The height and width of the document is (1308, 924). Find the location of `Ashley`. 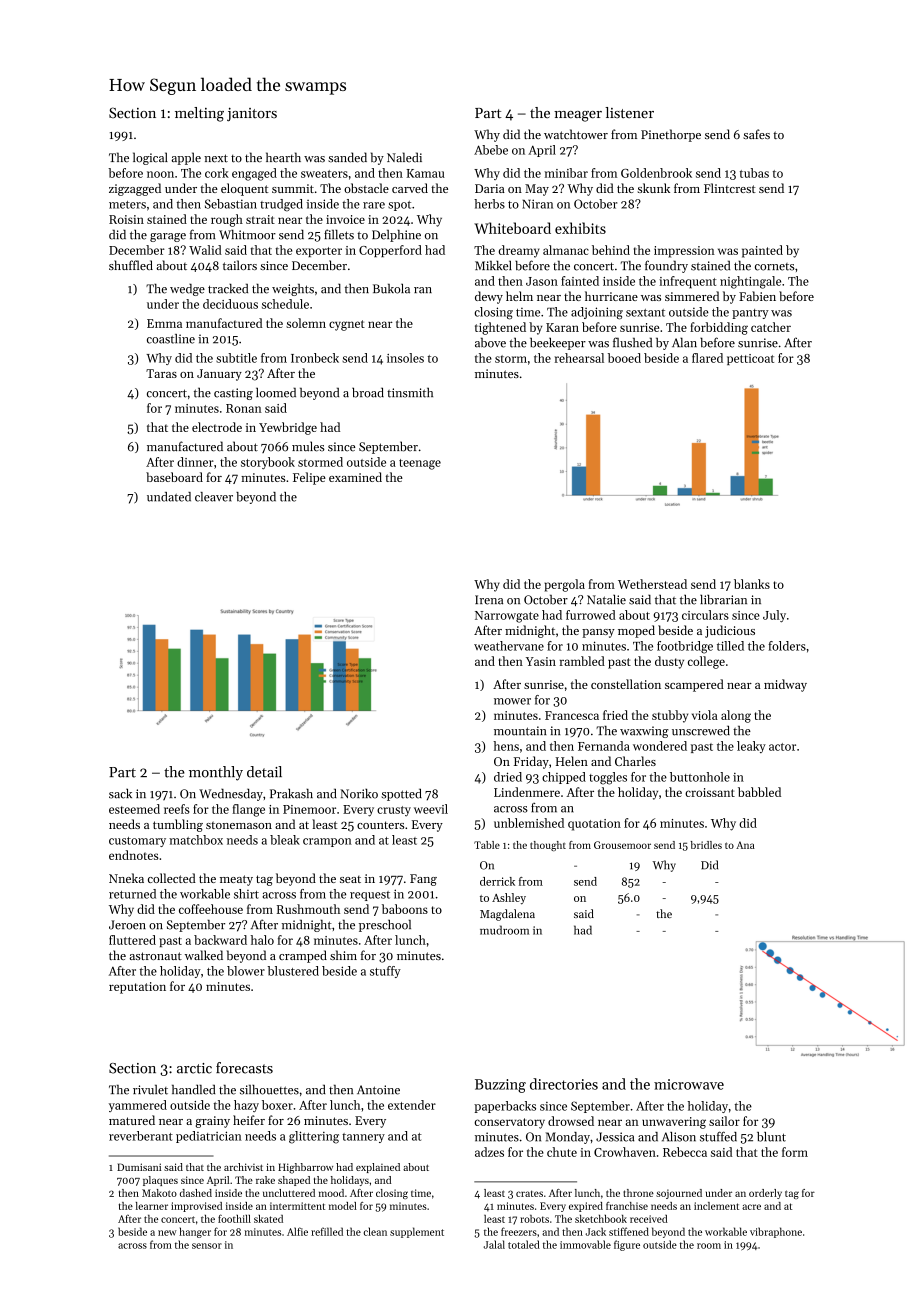

Ashley is located at coordinates (509, 899).
